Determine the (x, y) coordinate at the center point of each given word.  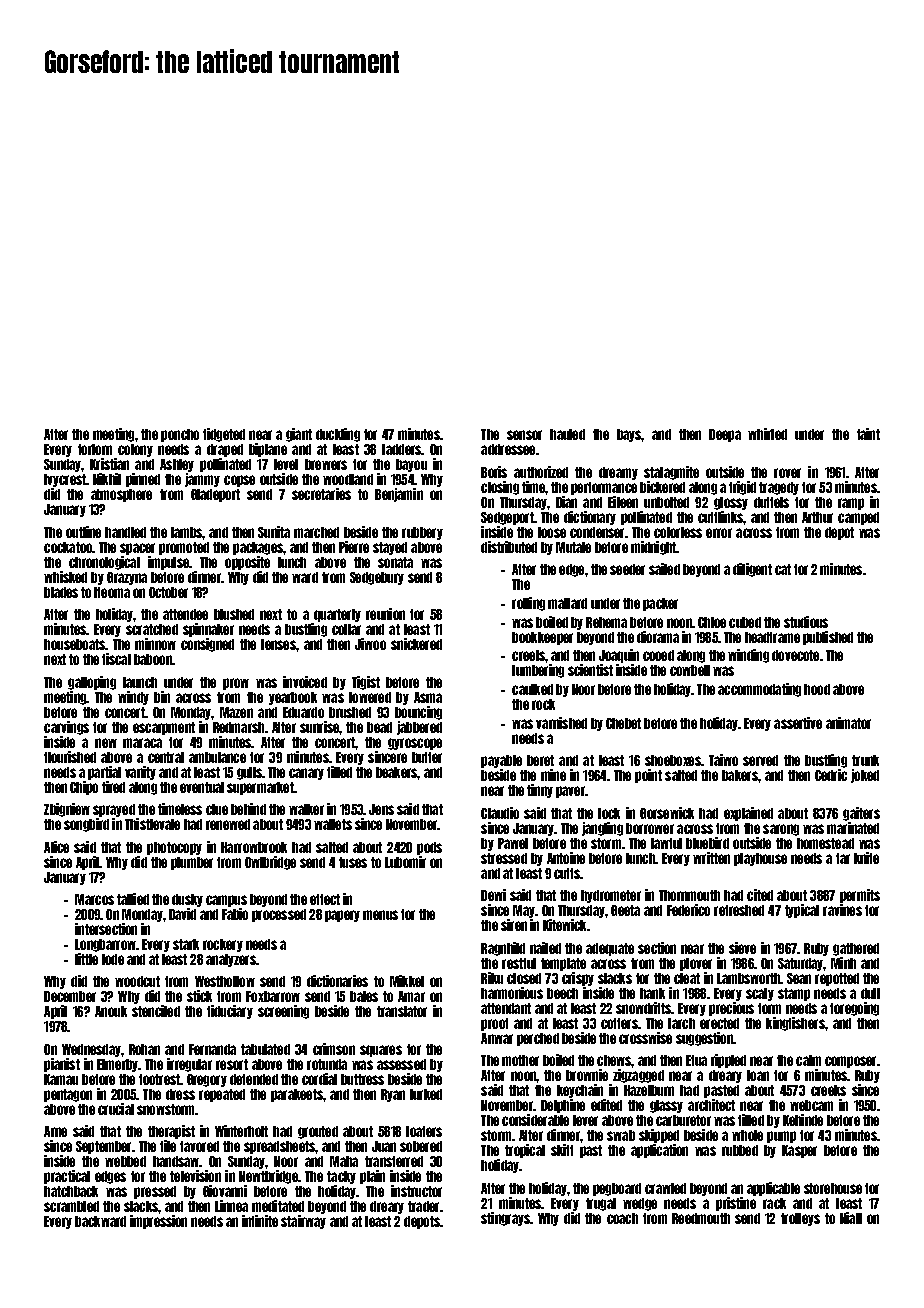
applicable (773, 1189)
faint (868, 434)
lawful (666, 843)
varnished (561, 723)
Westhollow (225, 981)
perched (538, 1039)
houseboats (74, 644)
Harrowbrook (254, 847)
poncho (180, 435)
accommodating (759, 690)
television (195, 1176)
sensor (524, 435)
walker (306, 809)
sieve (742, 948)
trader (423, 1206)
